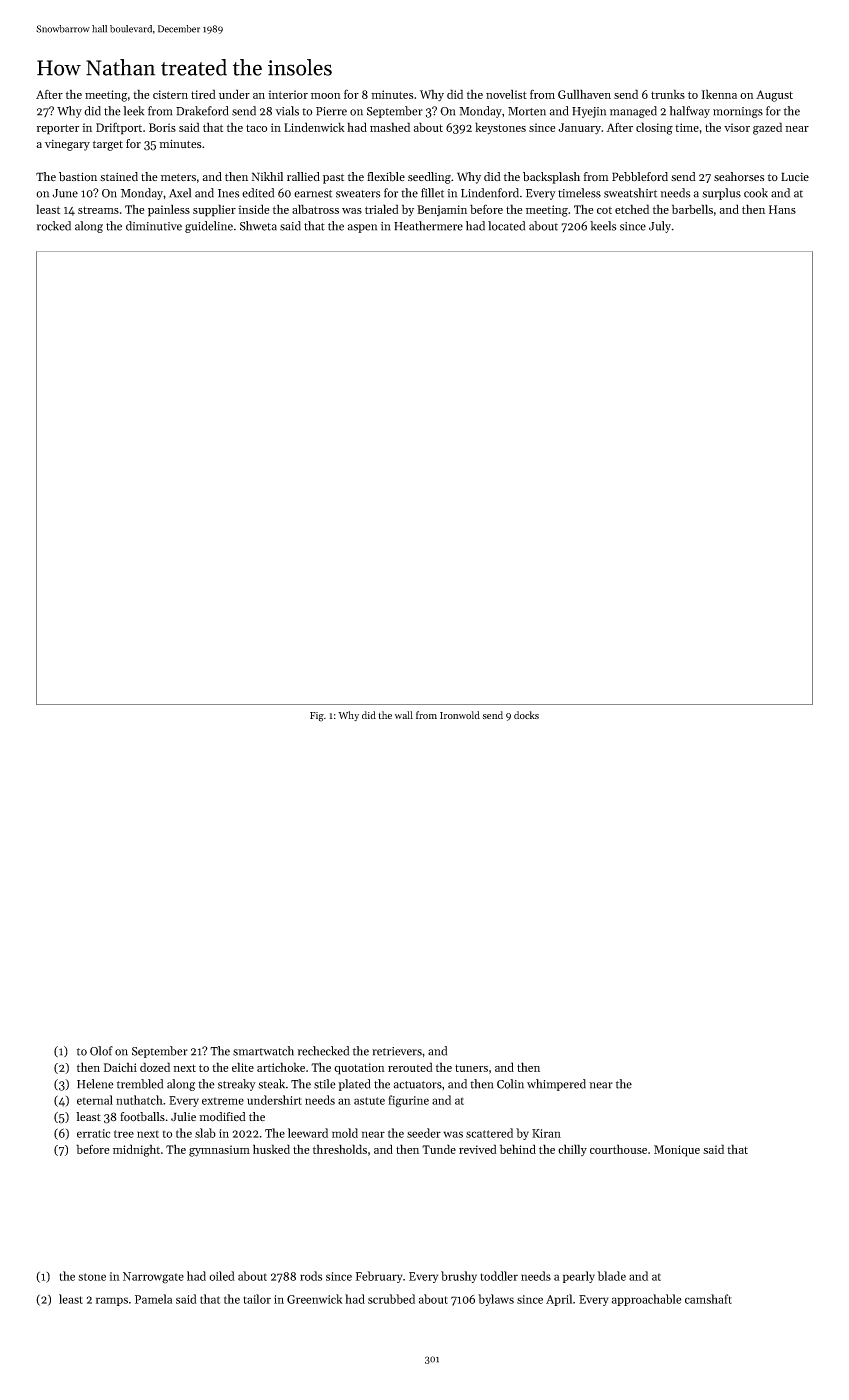 The width and height of the image is (849, 1400). Describe the element at coordinates (58, 129) in the image. I see `reporter` at that location.
